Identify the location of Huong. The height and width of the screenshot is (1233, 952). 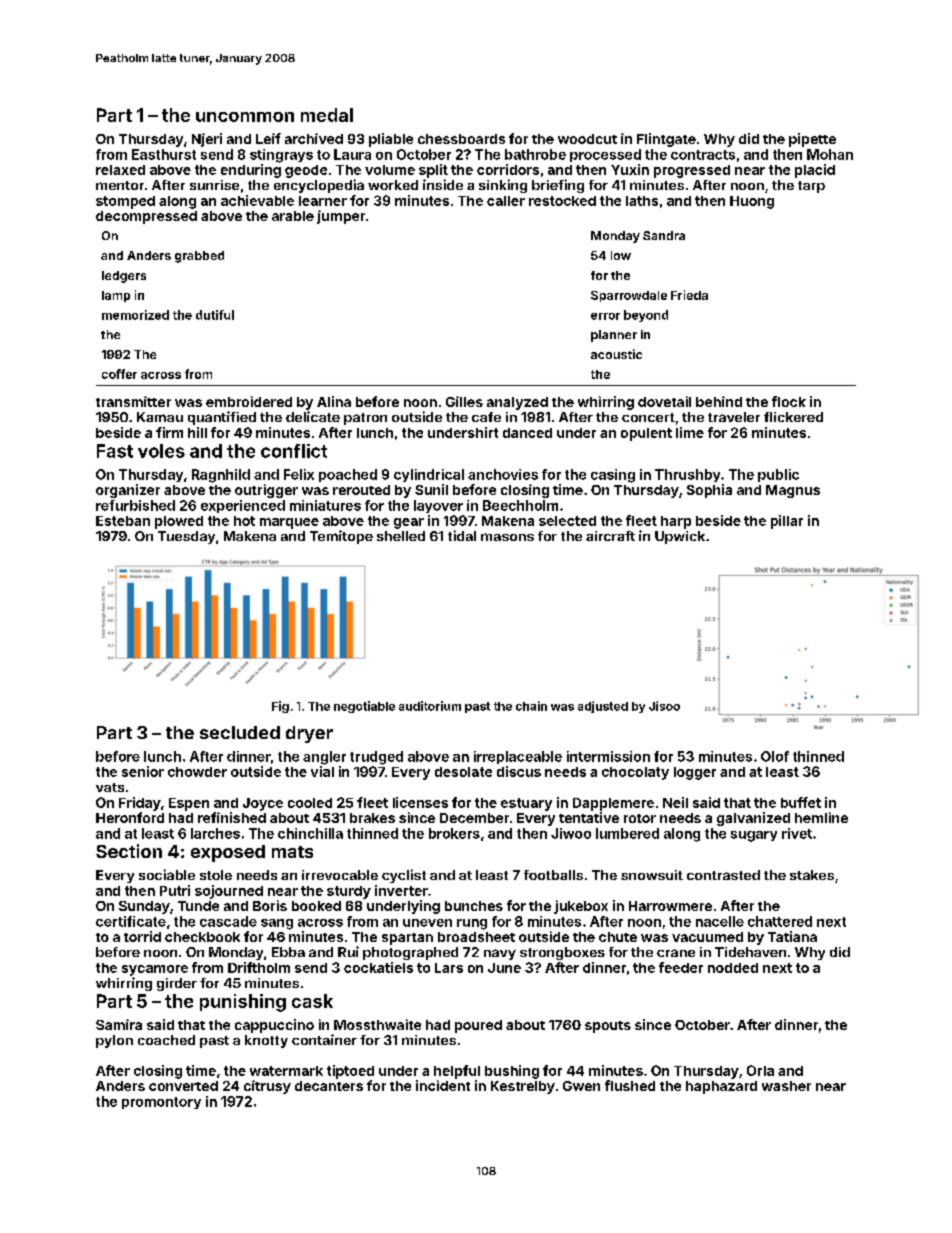
(752, 202).
